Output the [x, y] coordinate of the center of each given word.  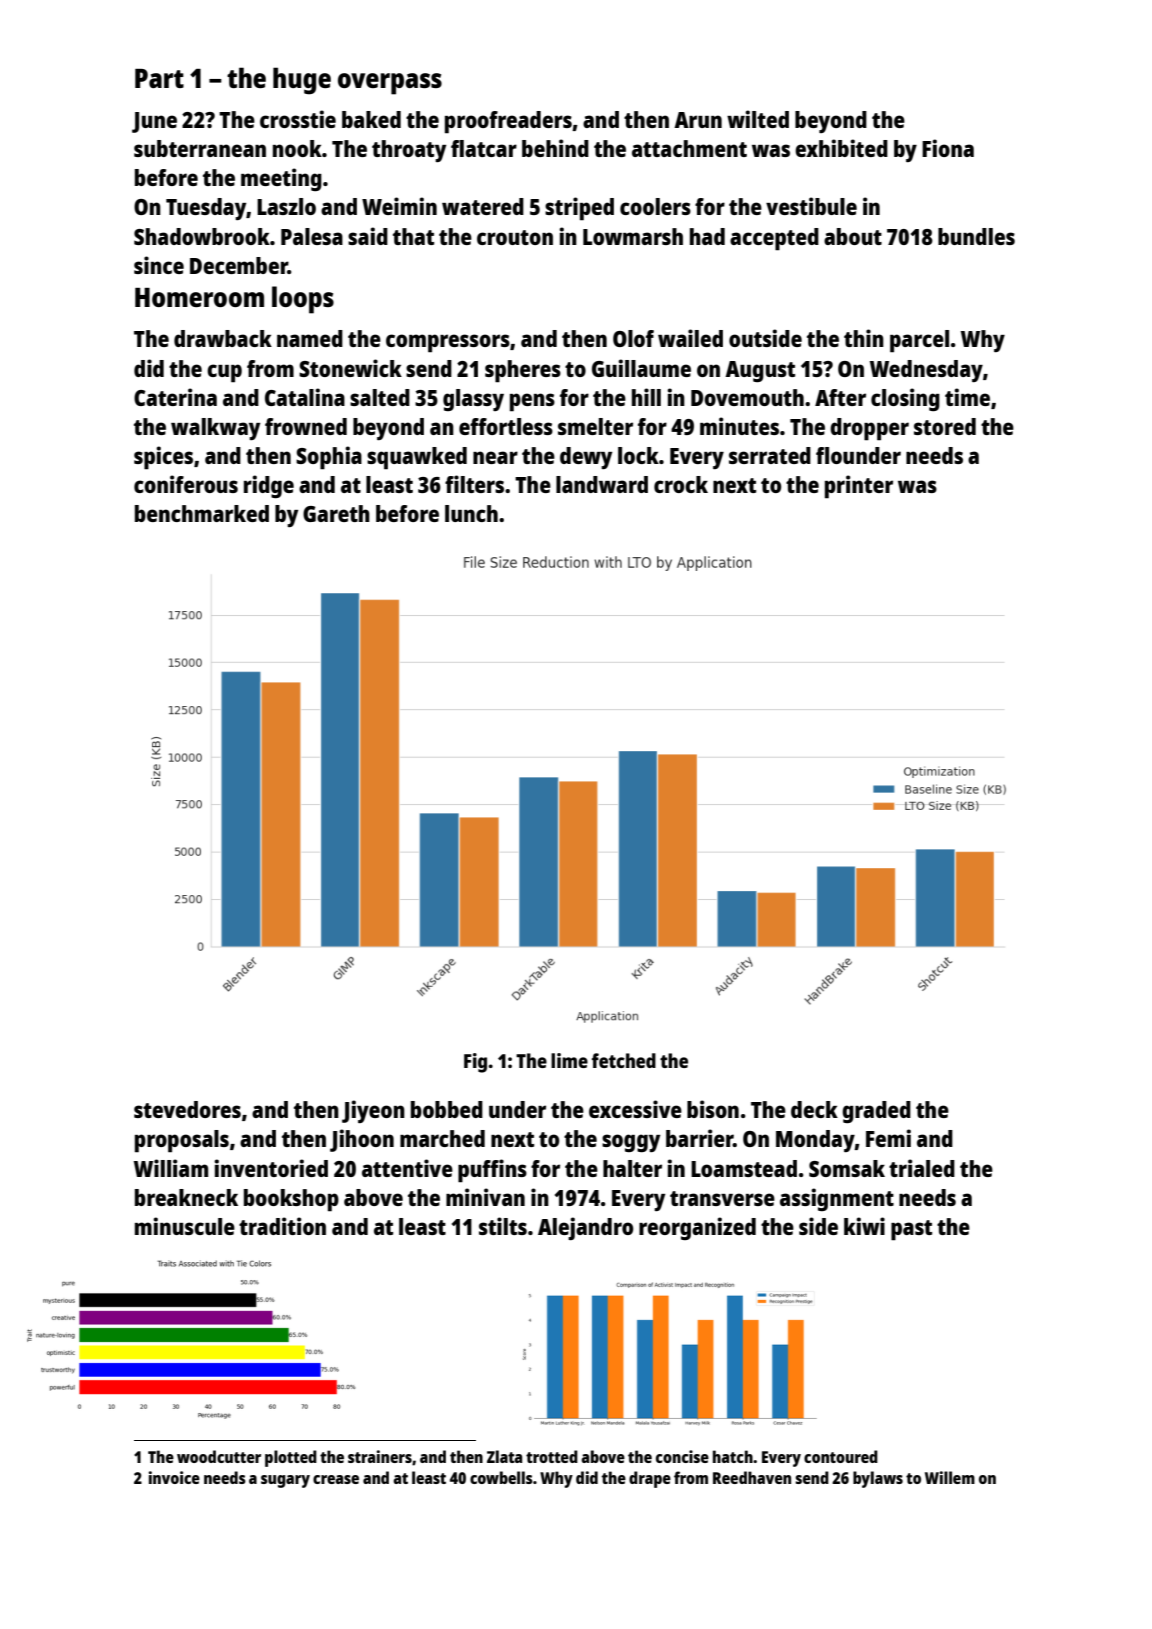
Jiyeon [373, 1111]
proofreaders [508, 122]
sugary [285, 1481]
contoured [841, 1456]
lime [569, 1060]
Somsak [847, 1168]
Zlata [504, 1456]
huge [302, 81]
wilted [758, 119]
